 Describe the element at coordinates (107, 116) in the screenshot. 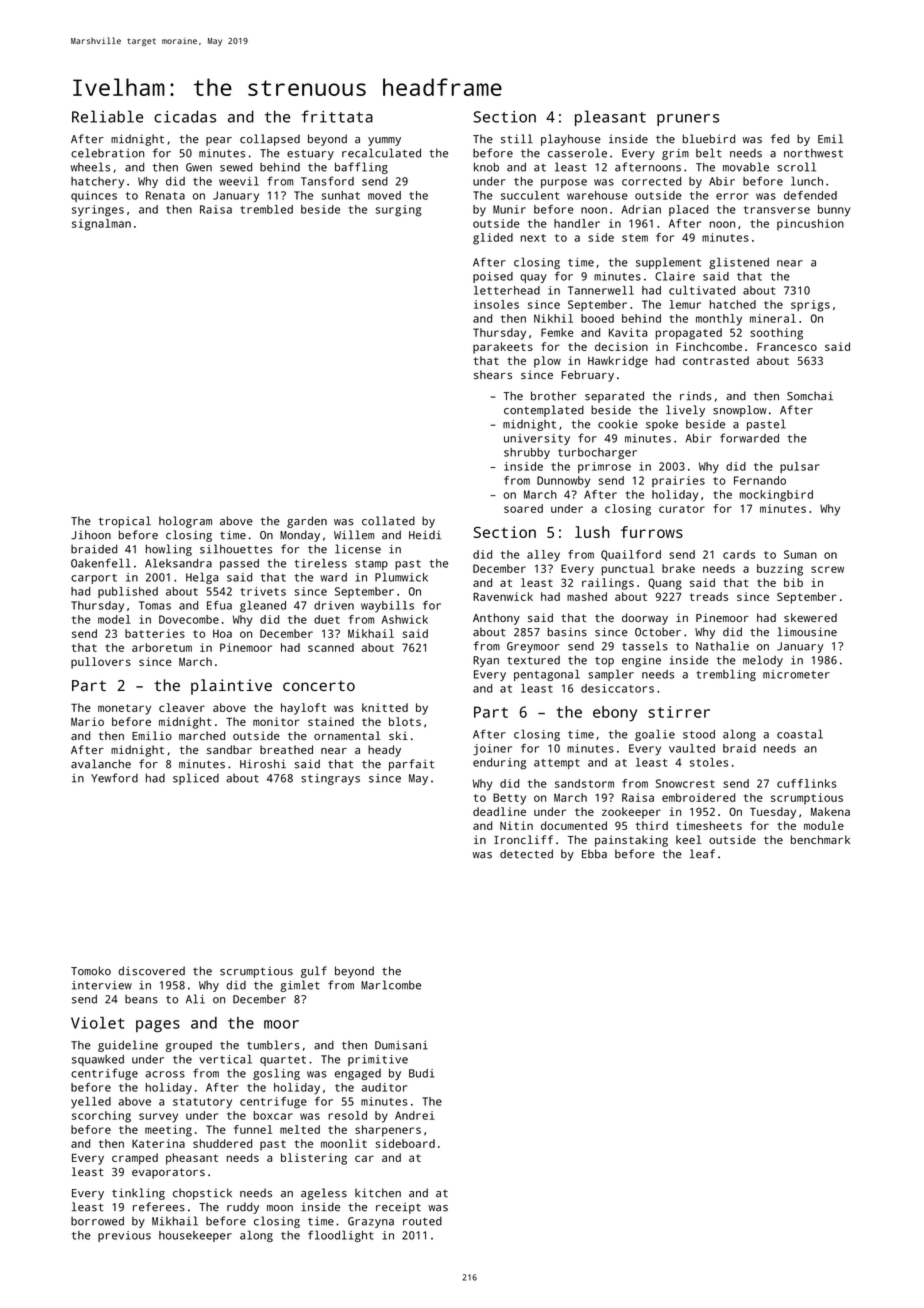

I see `Reliable` at that location.
